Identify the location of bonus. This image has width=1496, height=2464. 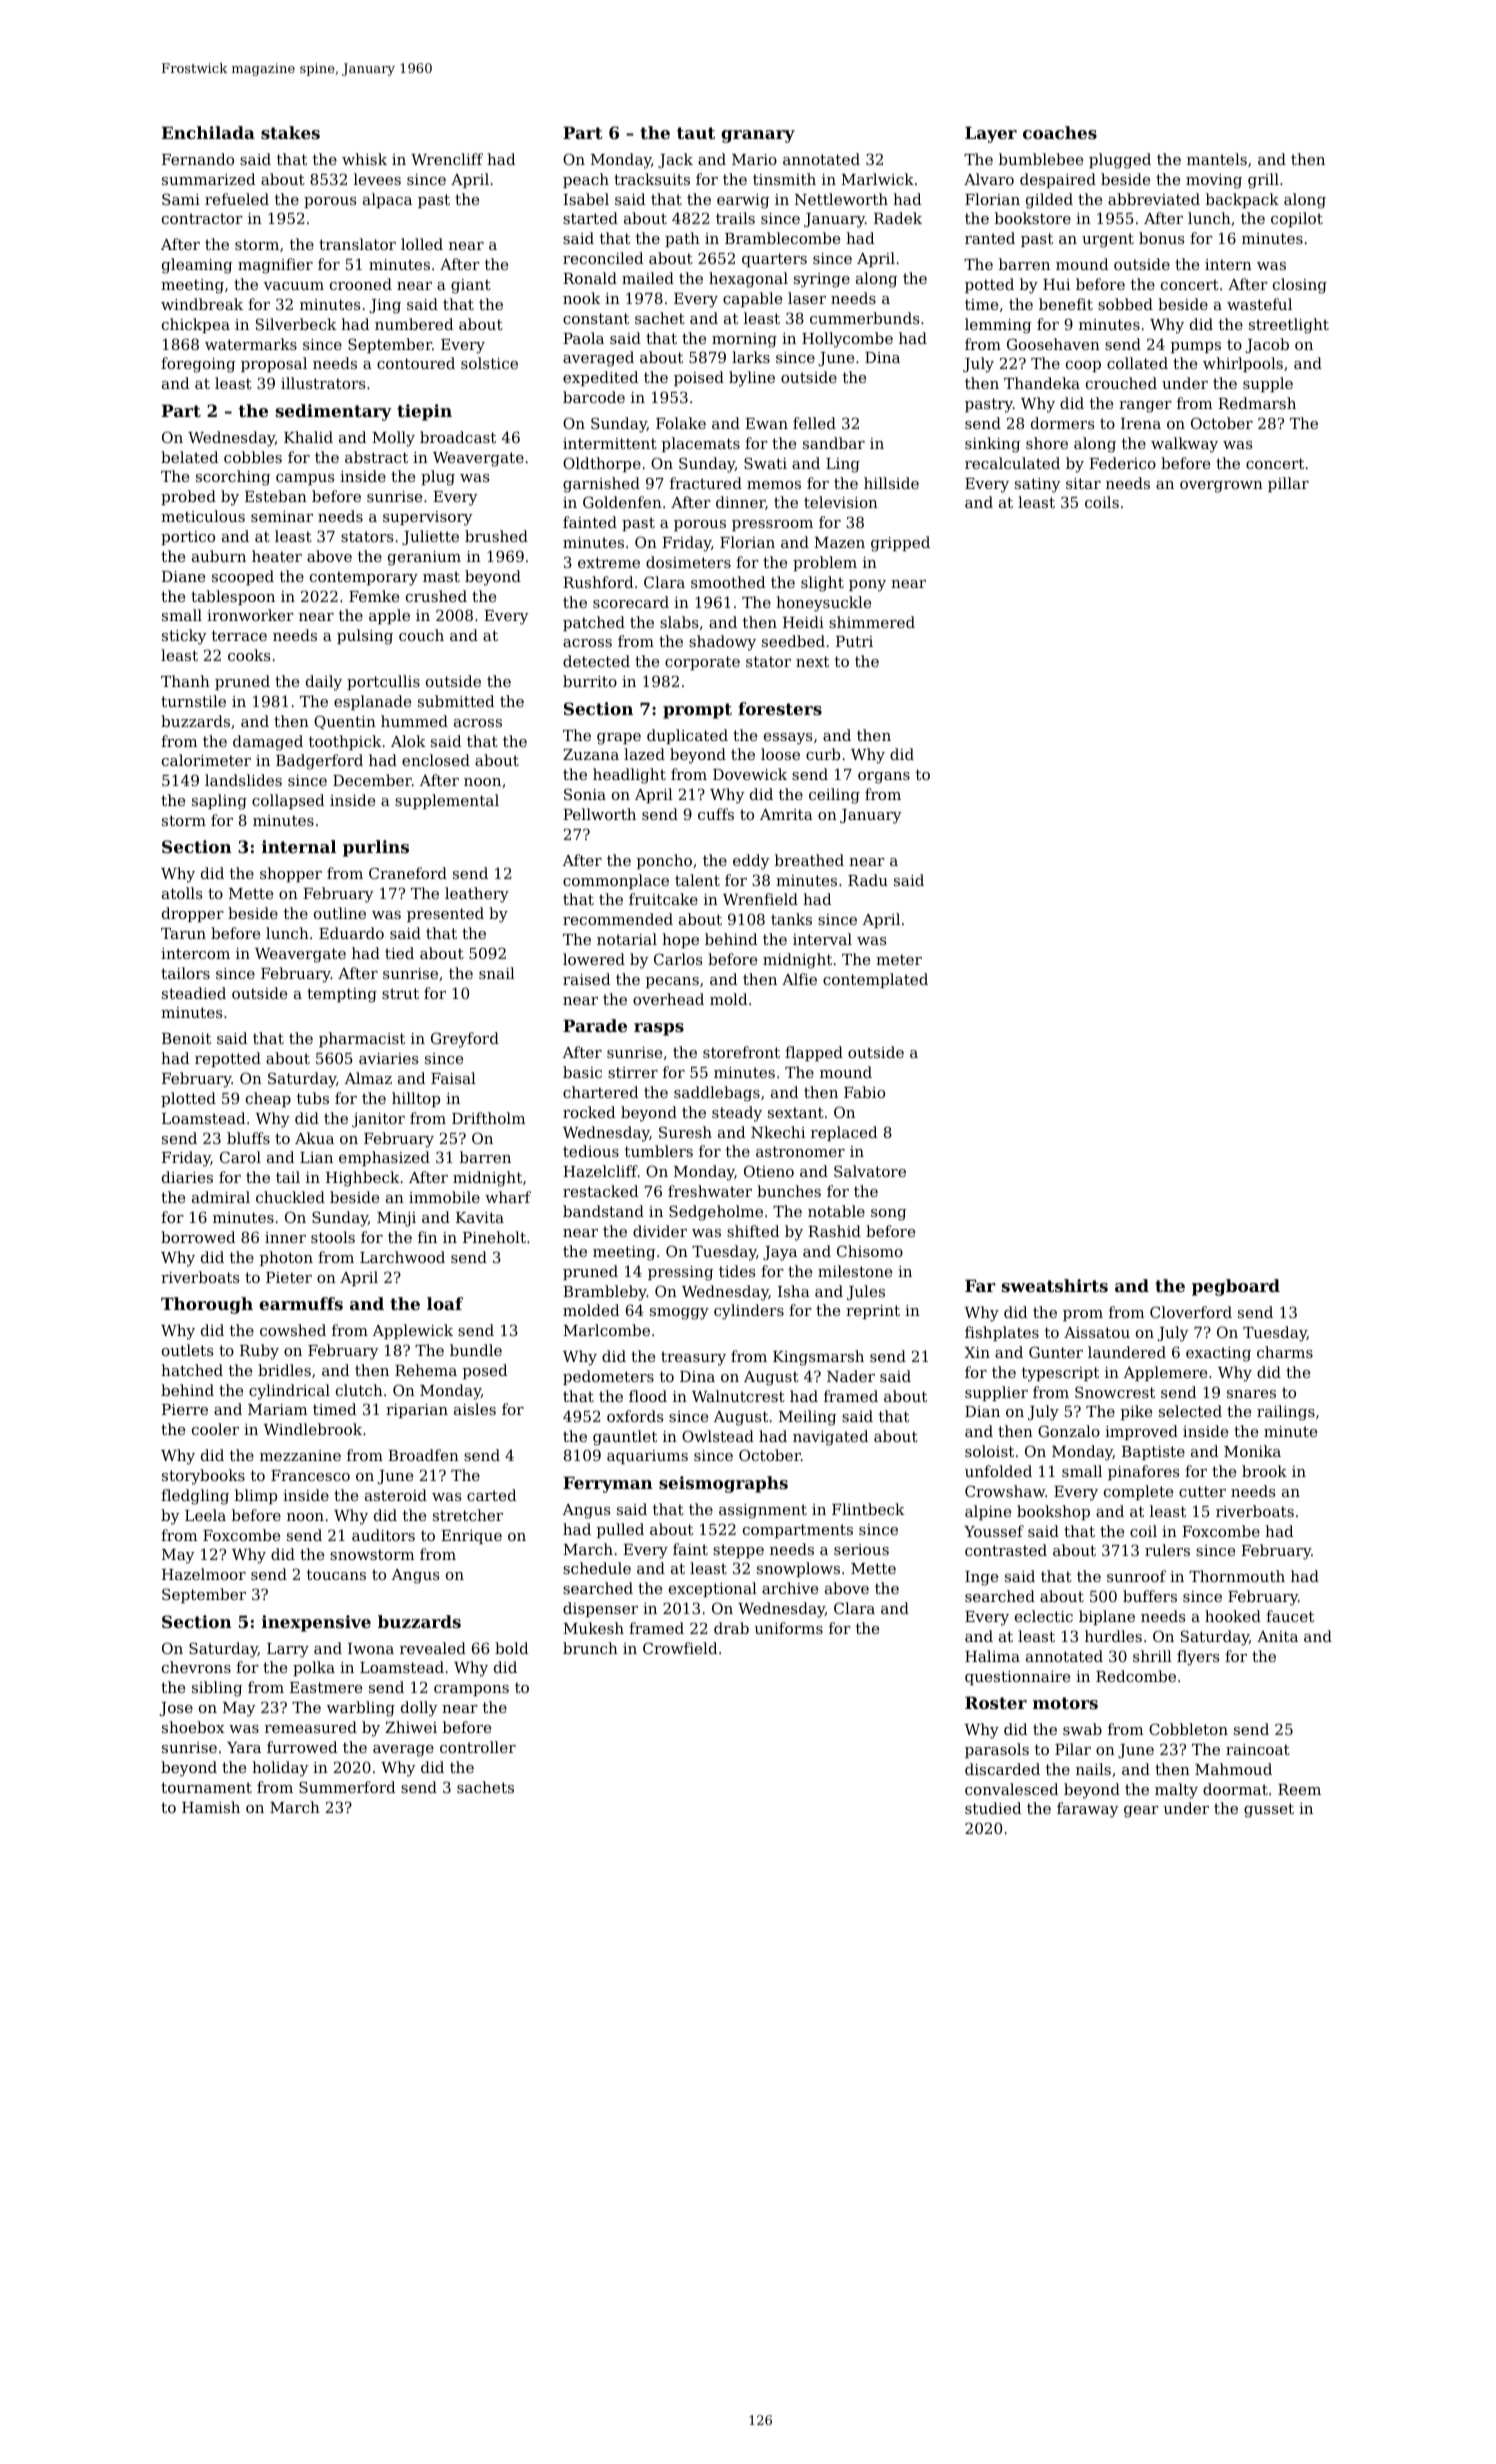
(1161, 238).
